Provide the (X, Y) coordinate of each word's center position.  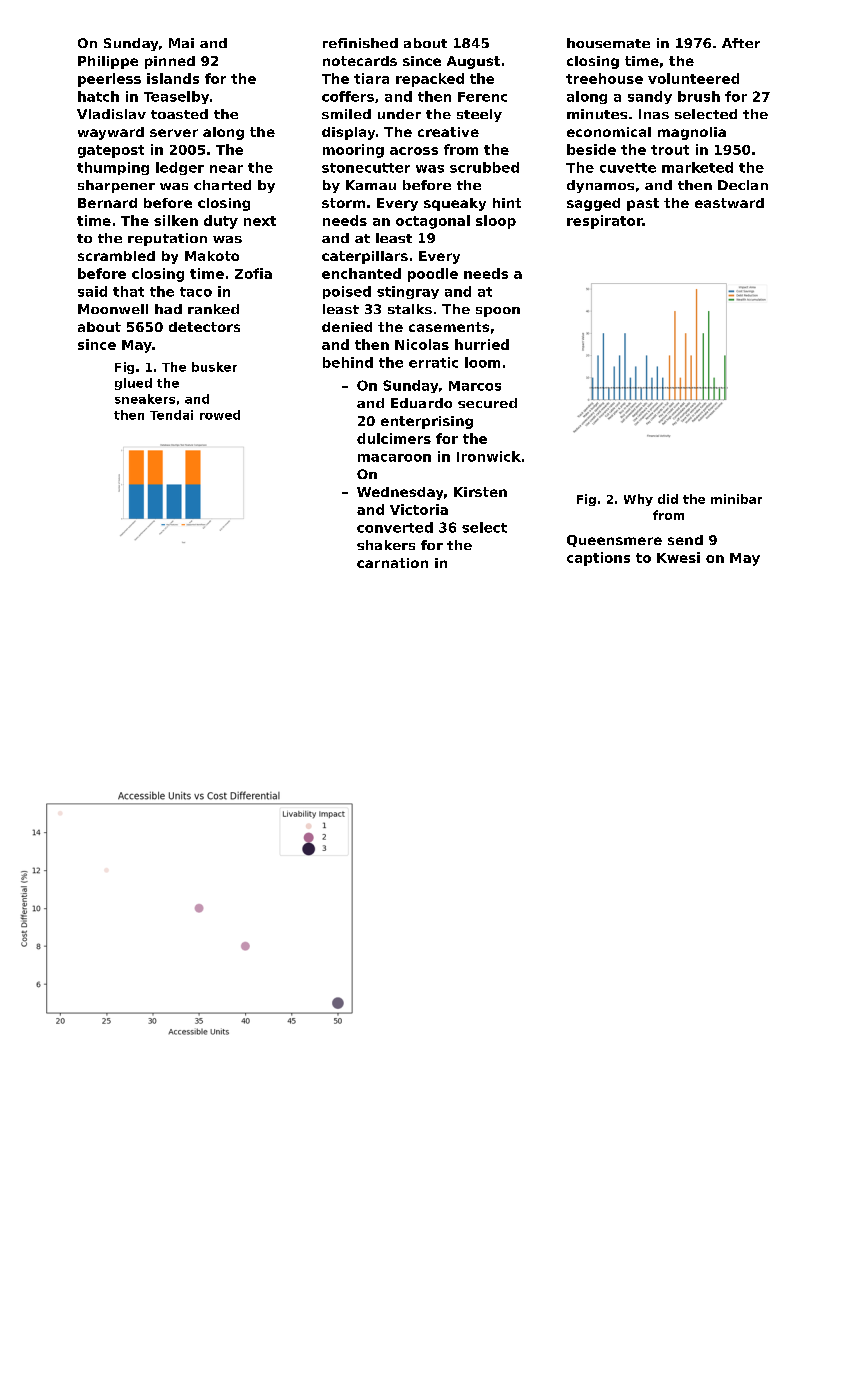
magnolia (692, 133)
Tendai (171, 415)
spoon (498, 312)
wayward (111, 133)
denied (347, 327)
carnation (392, 563)
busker (214, 367)
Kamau (371, 185)
